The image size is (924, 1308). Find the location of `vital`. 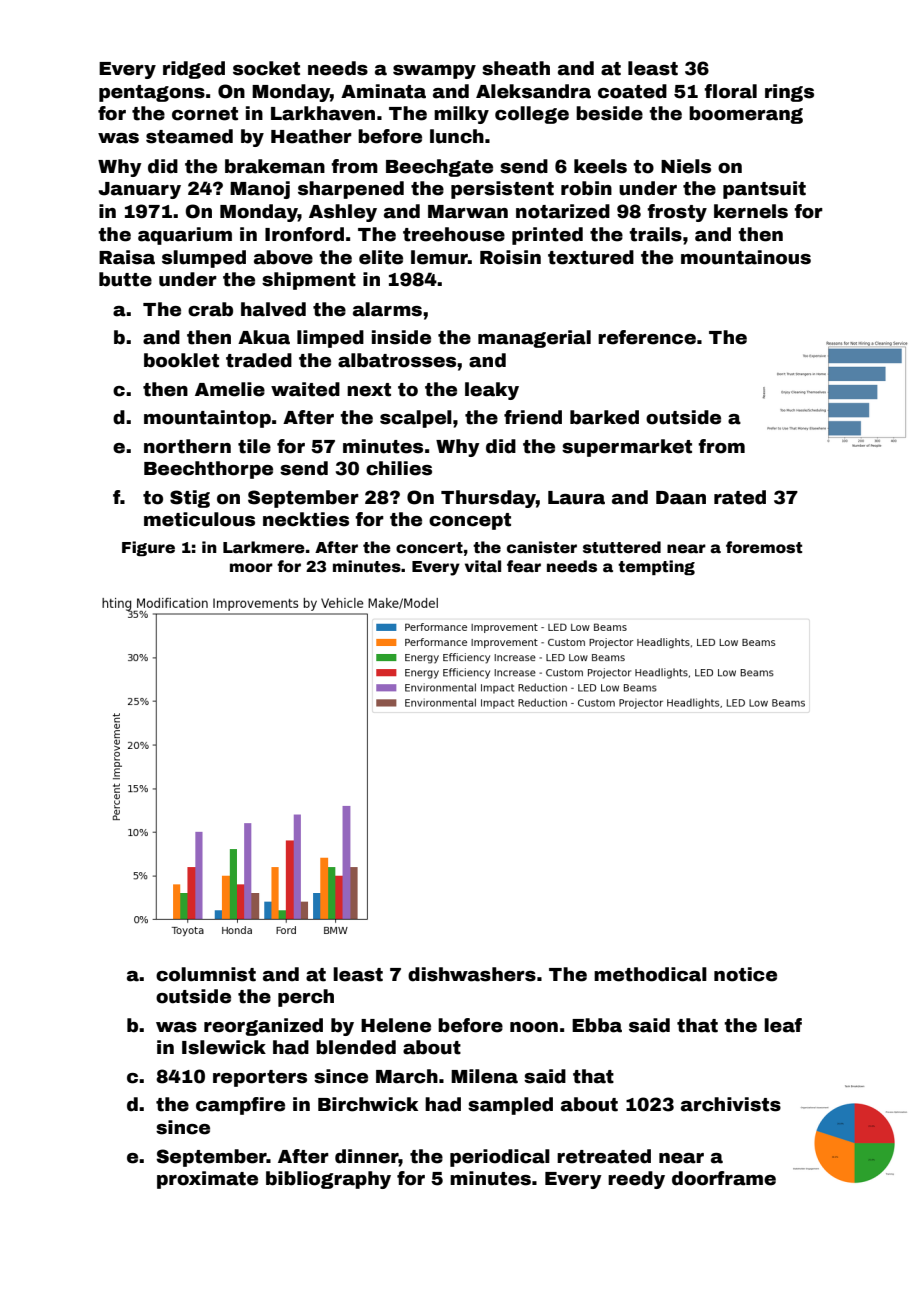

vital is located at coordinates (483, 566).
